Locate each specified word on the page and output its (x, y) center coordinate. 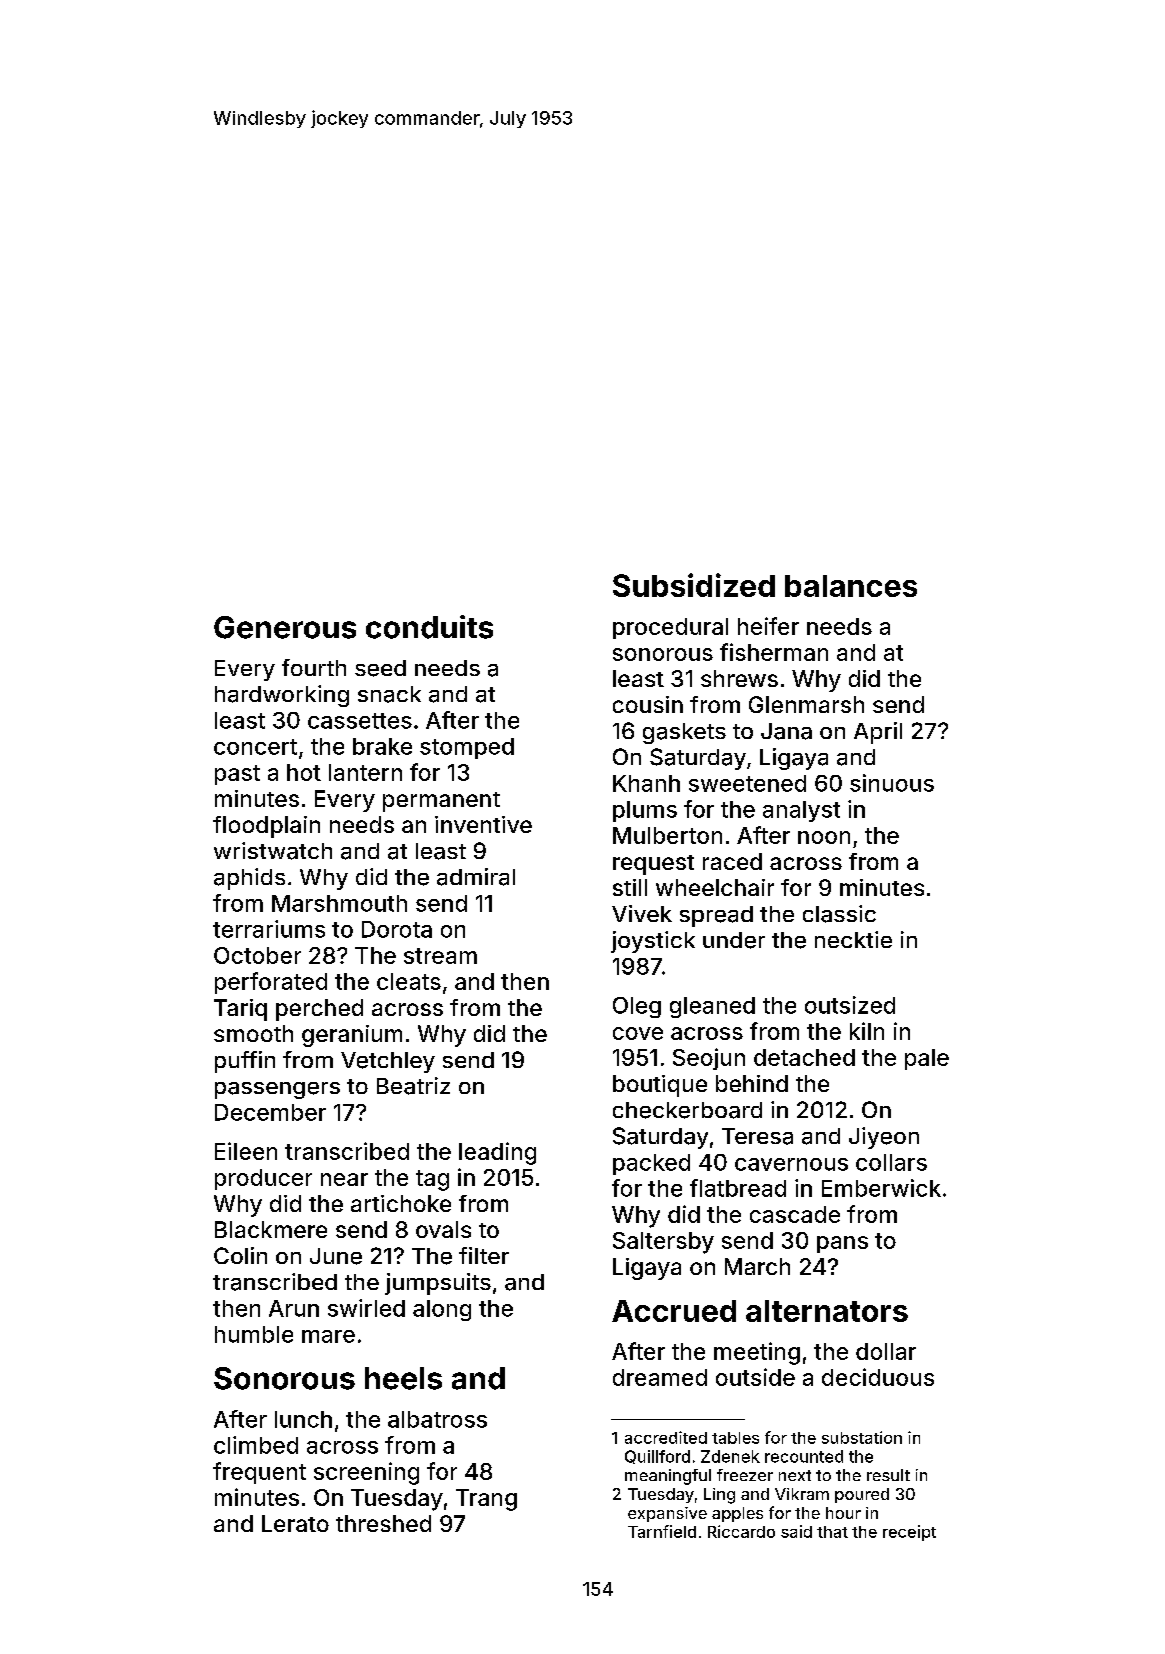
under (734, 940)
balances (851, 586)
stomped (467, 748)
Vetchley (388, 1062)
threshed (383, 1523)
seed (380, 668)
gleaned (712, 1007)
